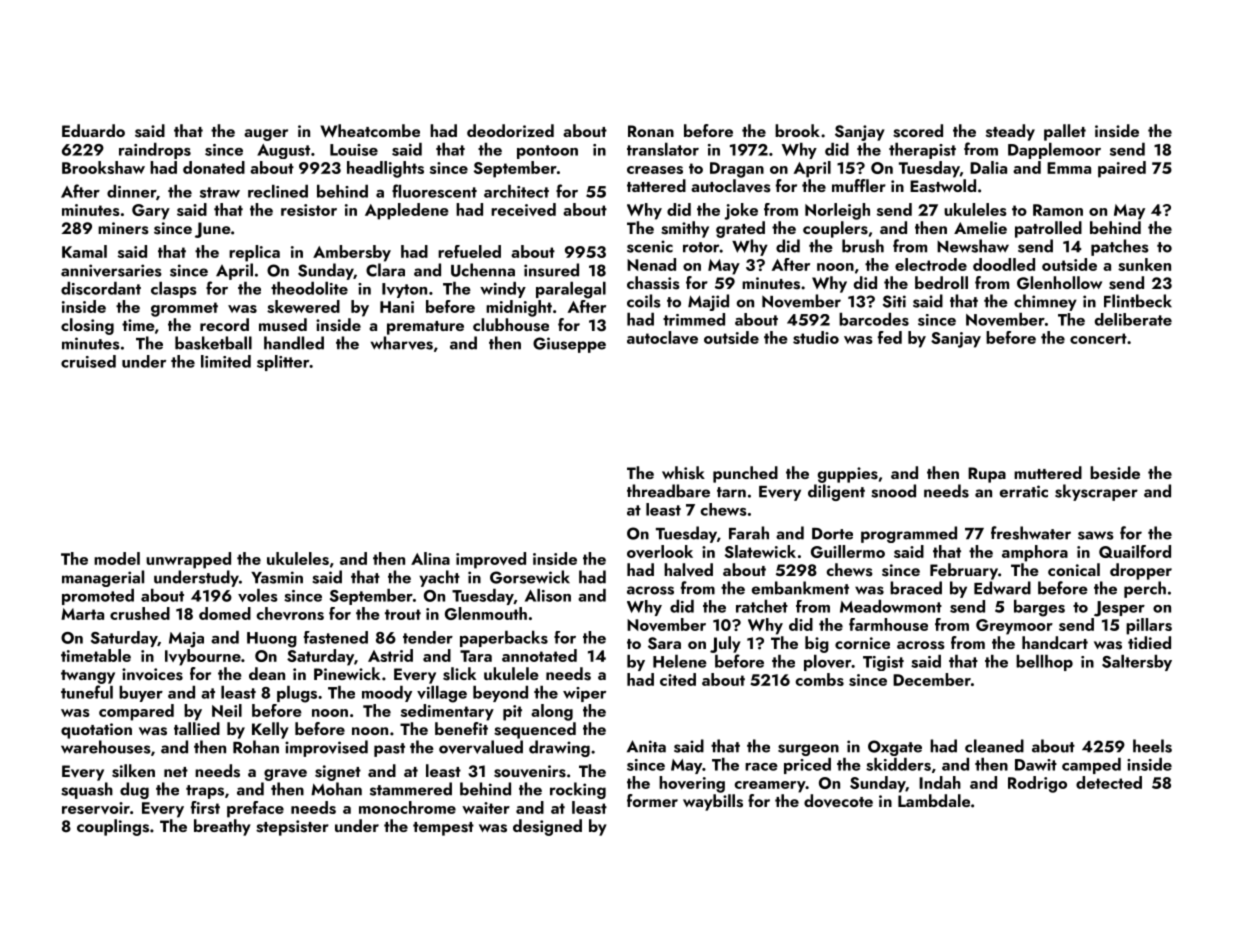  What do you see at coordinates (1120, 247) in the screenshot?
I see `patches` at bounding box center [1120, 247].
